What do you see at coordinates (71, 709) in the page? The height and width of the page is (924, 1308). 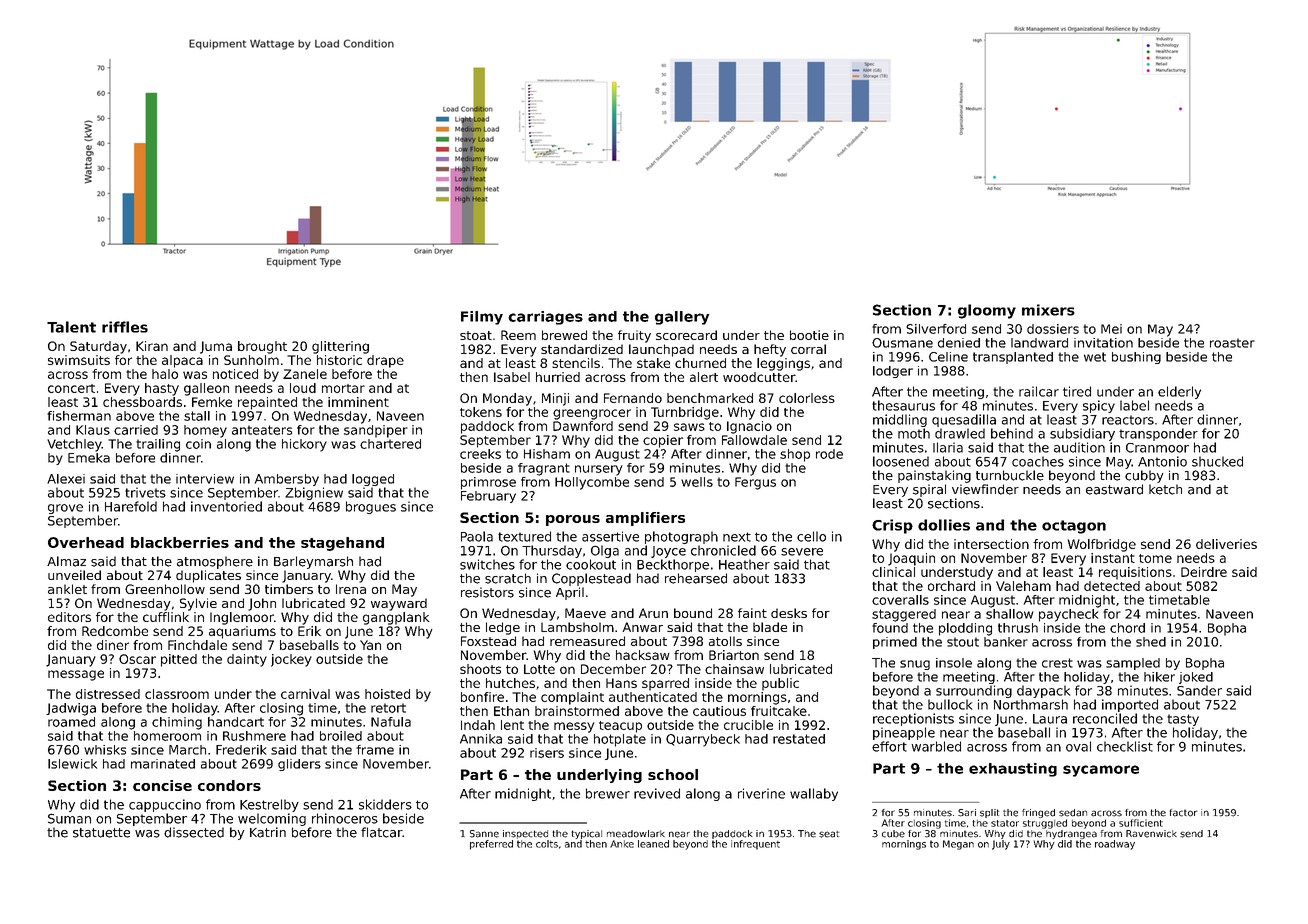 I see `Jadwiga` at bounding box center [71, 709].
